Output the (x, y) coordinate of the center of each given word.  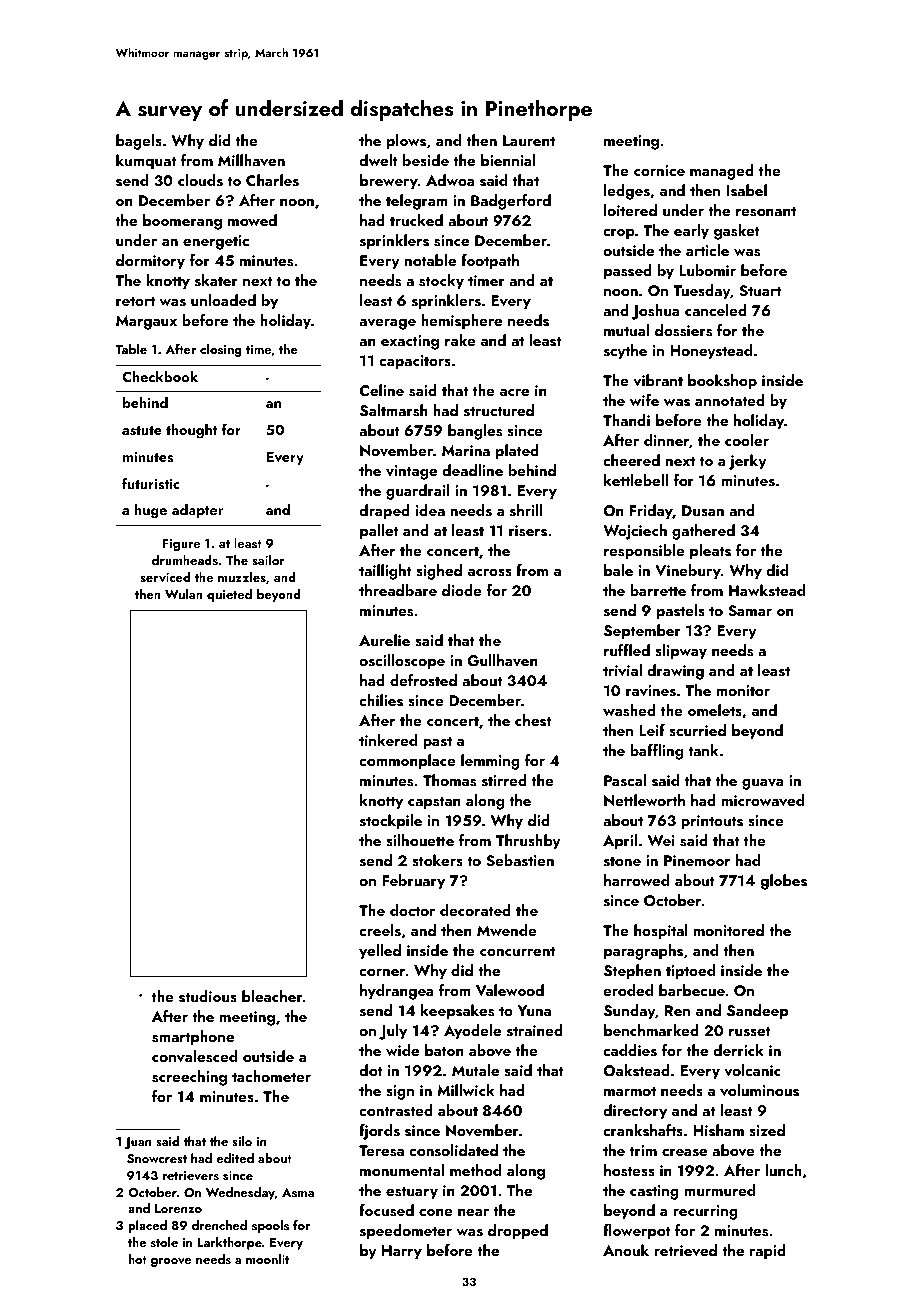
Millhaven (251, 160)
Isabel (746, 190)
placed (147, 1226)
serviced (165, 577)
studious (208, 996)
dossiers (683, 330)
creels (380, 930)
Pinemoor (697, 860)
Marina (466, 450)
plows (406, 142)
